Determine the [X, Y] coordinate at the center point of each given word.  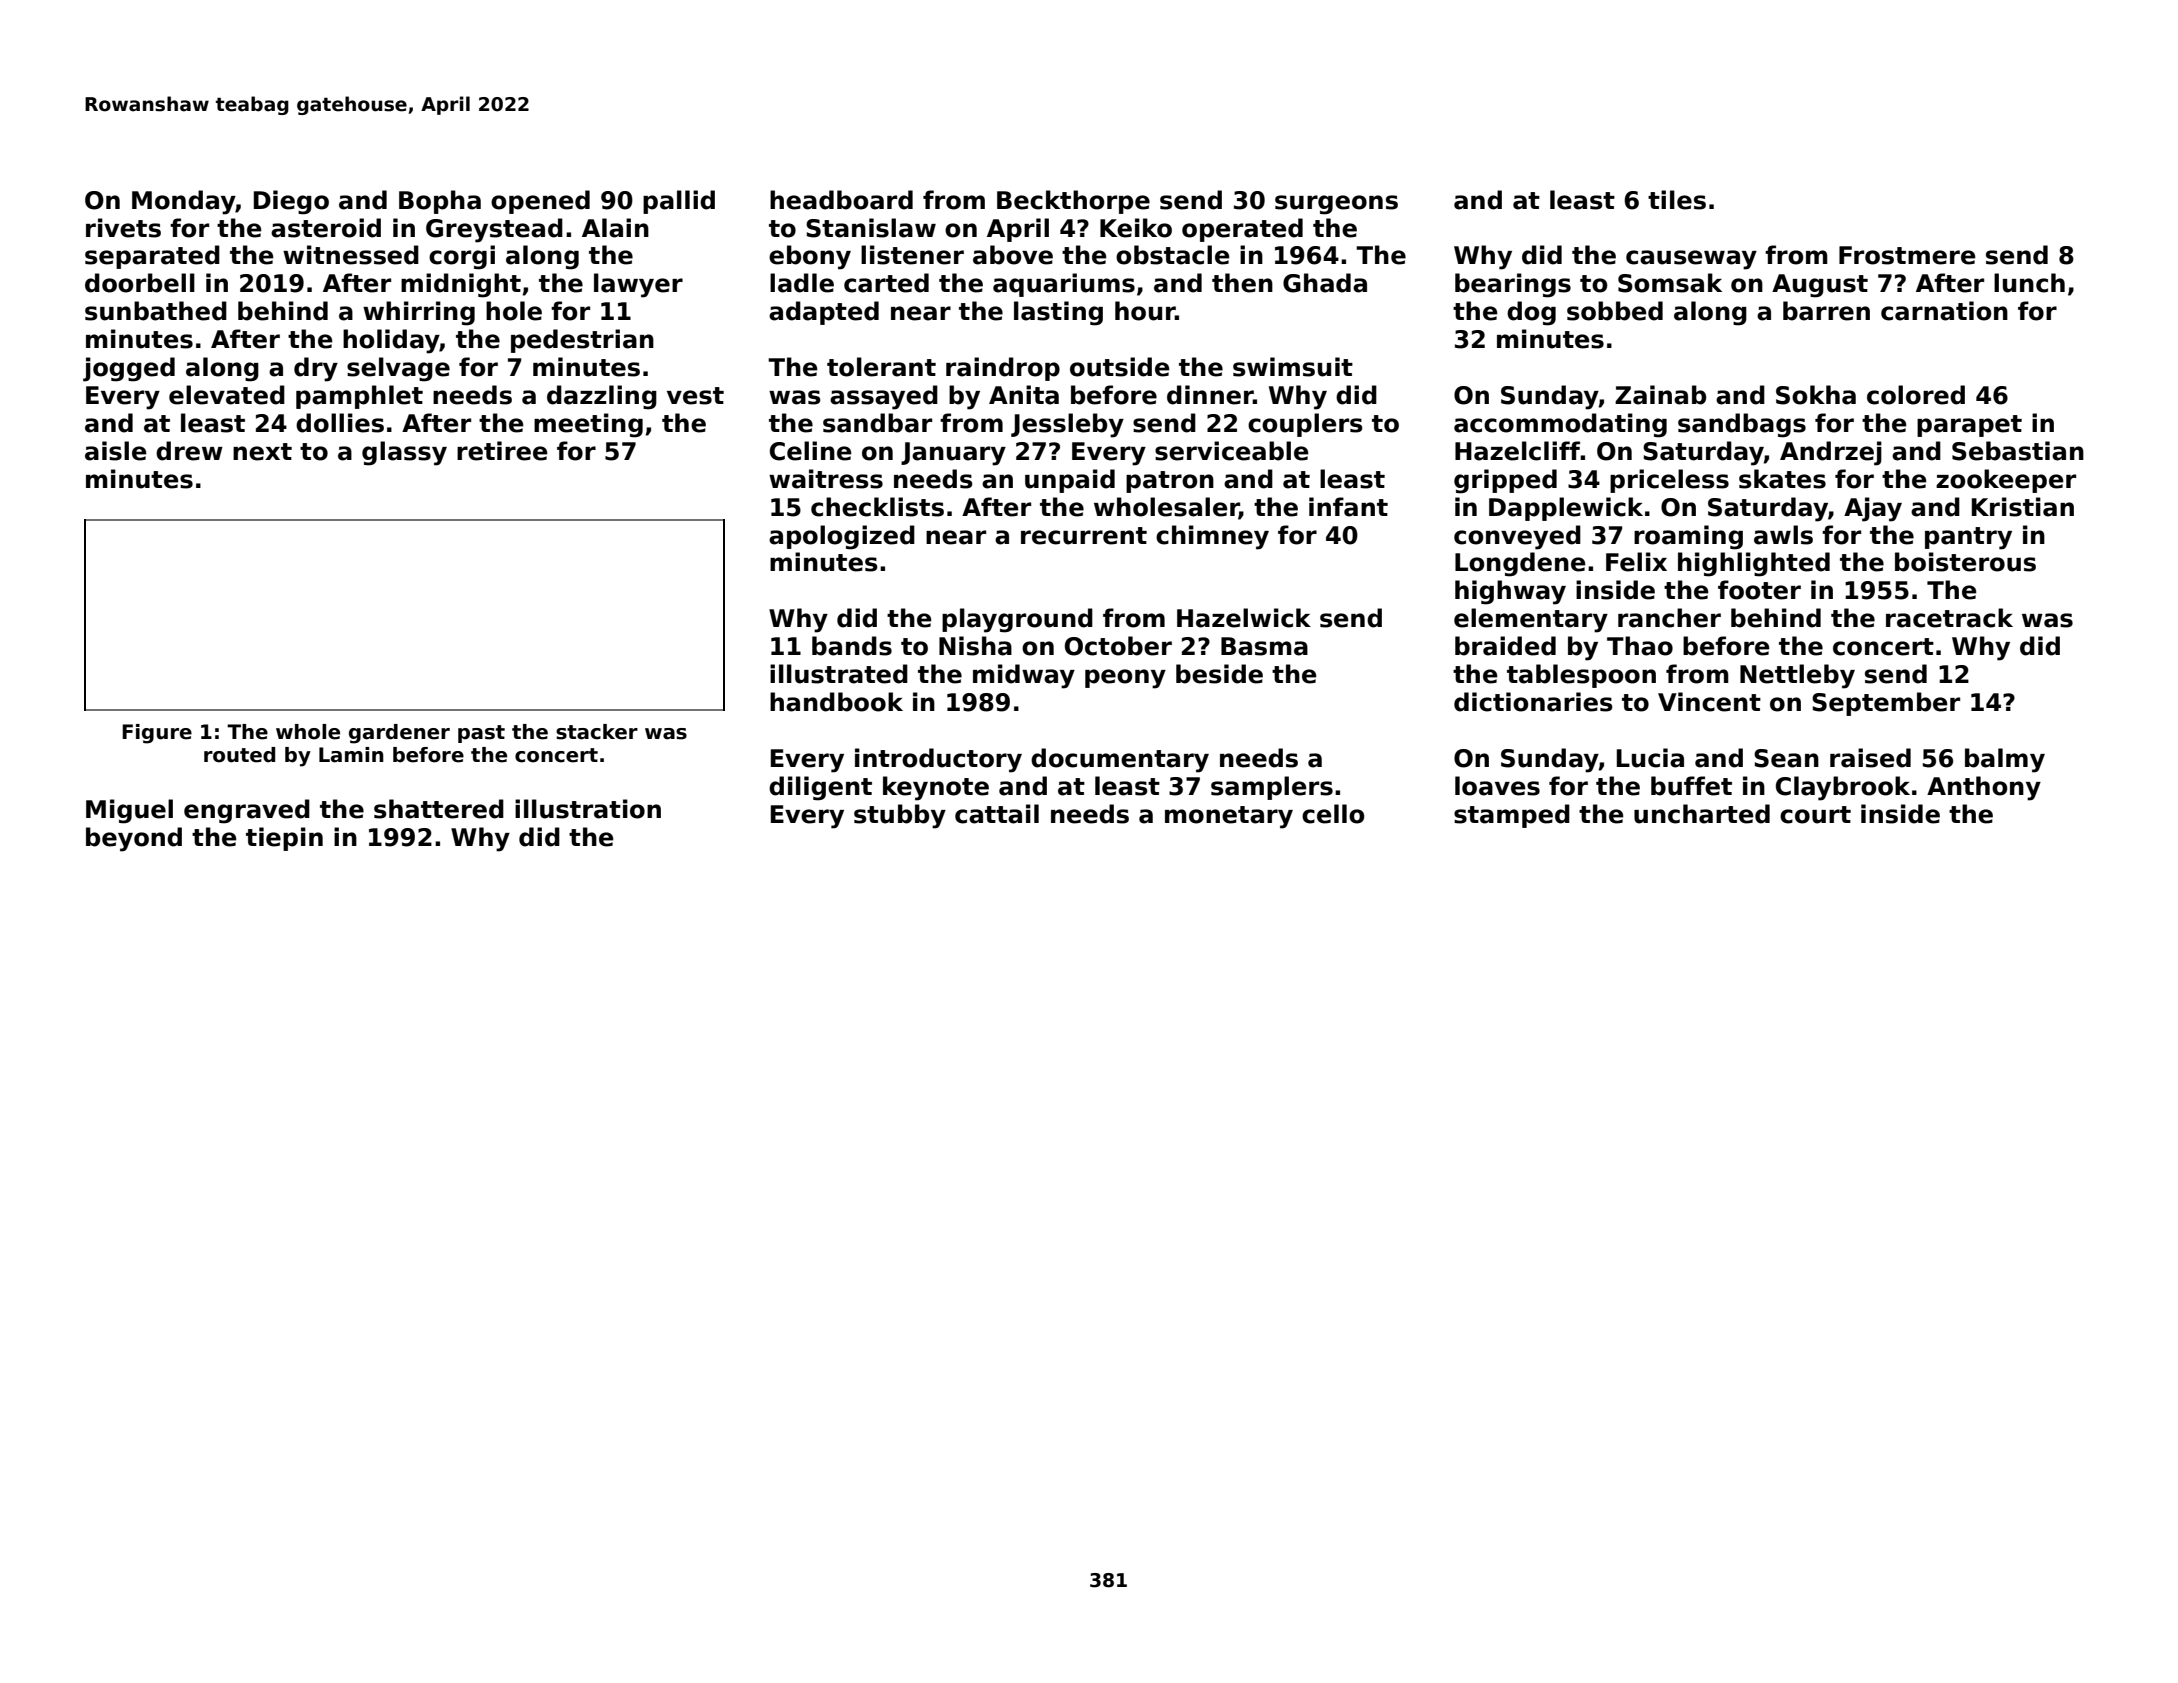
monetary [1229, 817]
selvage [398, 369]
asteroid [326, 228]
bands [852, 646]
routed [239, 755]
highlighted [1754, 564]
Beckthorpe [1073, 202]
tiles [1677, 200]
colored [1916, 395]
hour [1145, 311]
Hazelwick [1244, 618]
